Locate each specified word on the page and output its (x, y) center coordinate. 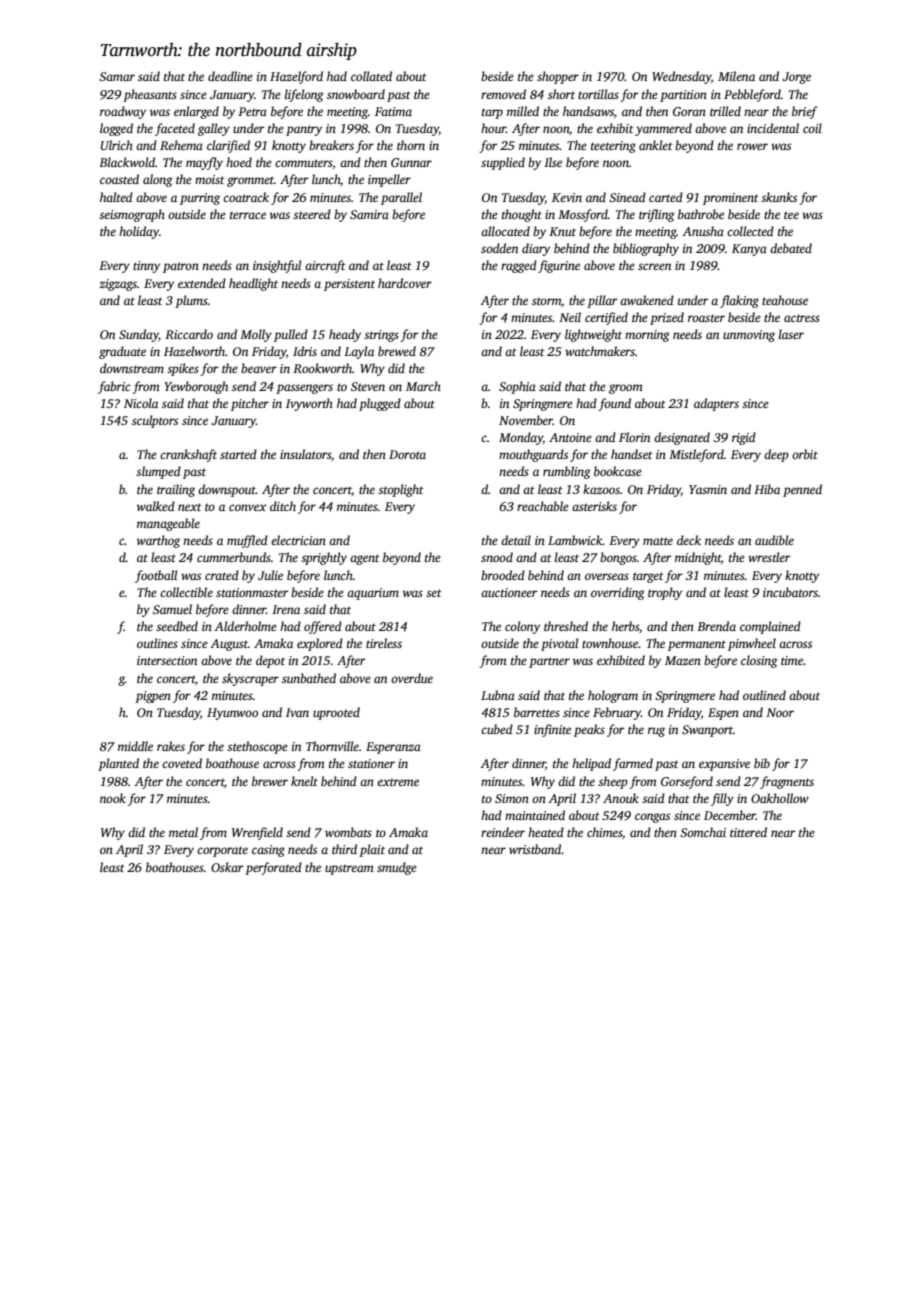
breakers (331, 145)
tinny (146, 267)
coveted (182, 763)
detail (516, 540)
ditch (283, 506)
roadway (123, 112)
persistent (349, 285)
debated (791, 248)
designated (682, 438)
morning (647, 336)
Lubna (498, 695)
